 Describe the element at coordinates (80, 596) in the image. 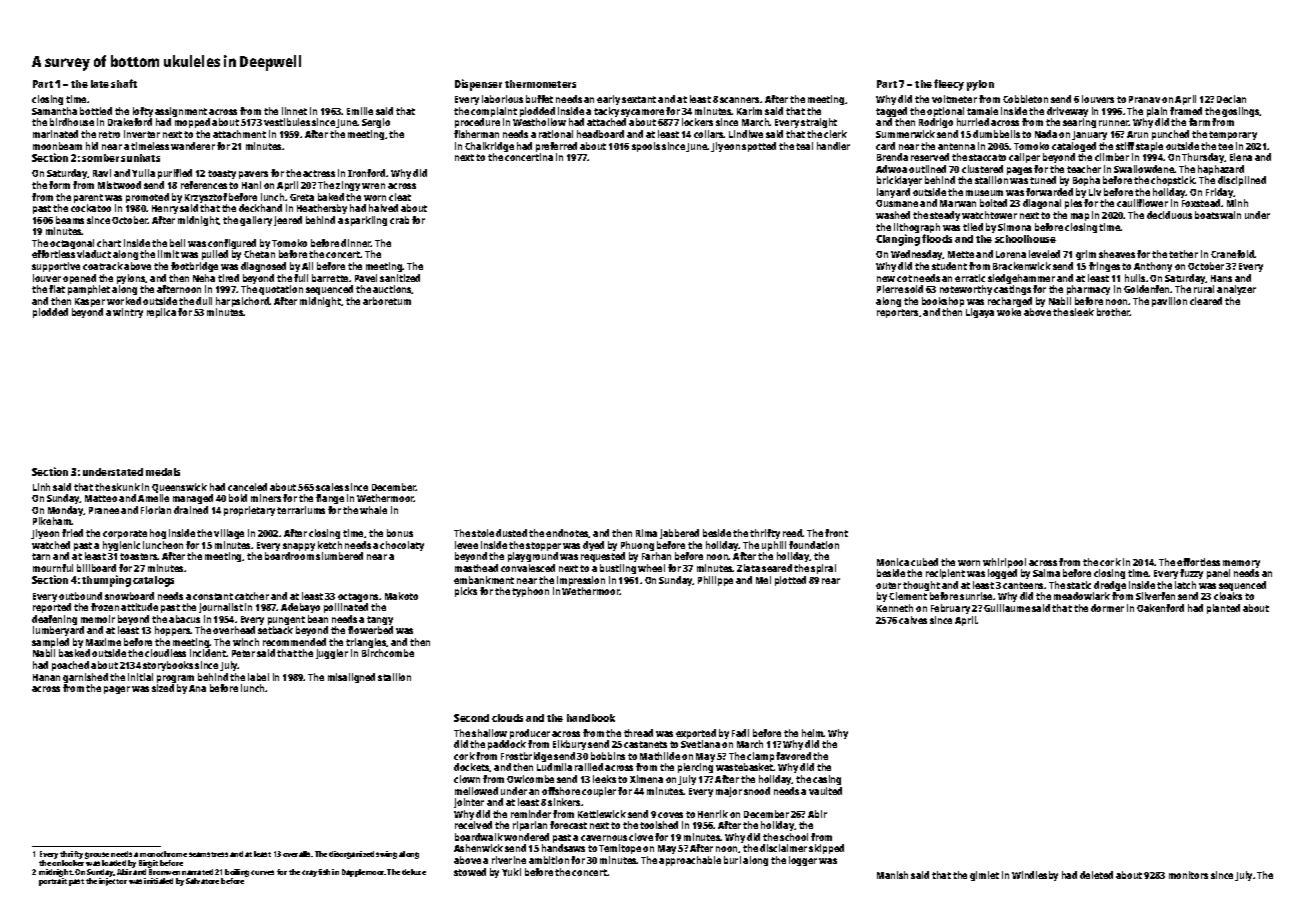

I see `outbound` at that location.
